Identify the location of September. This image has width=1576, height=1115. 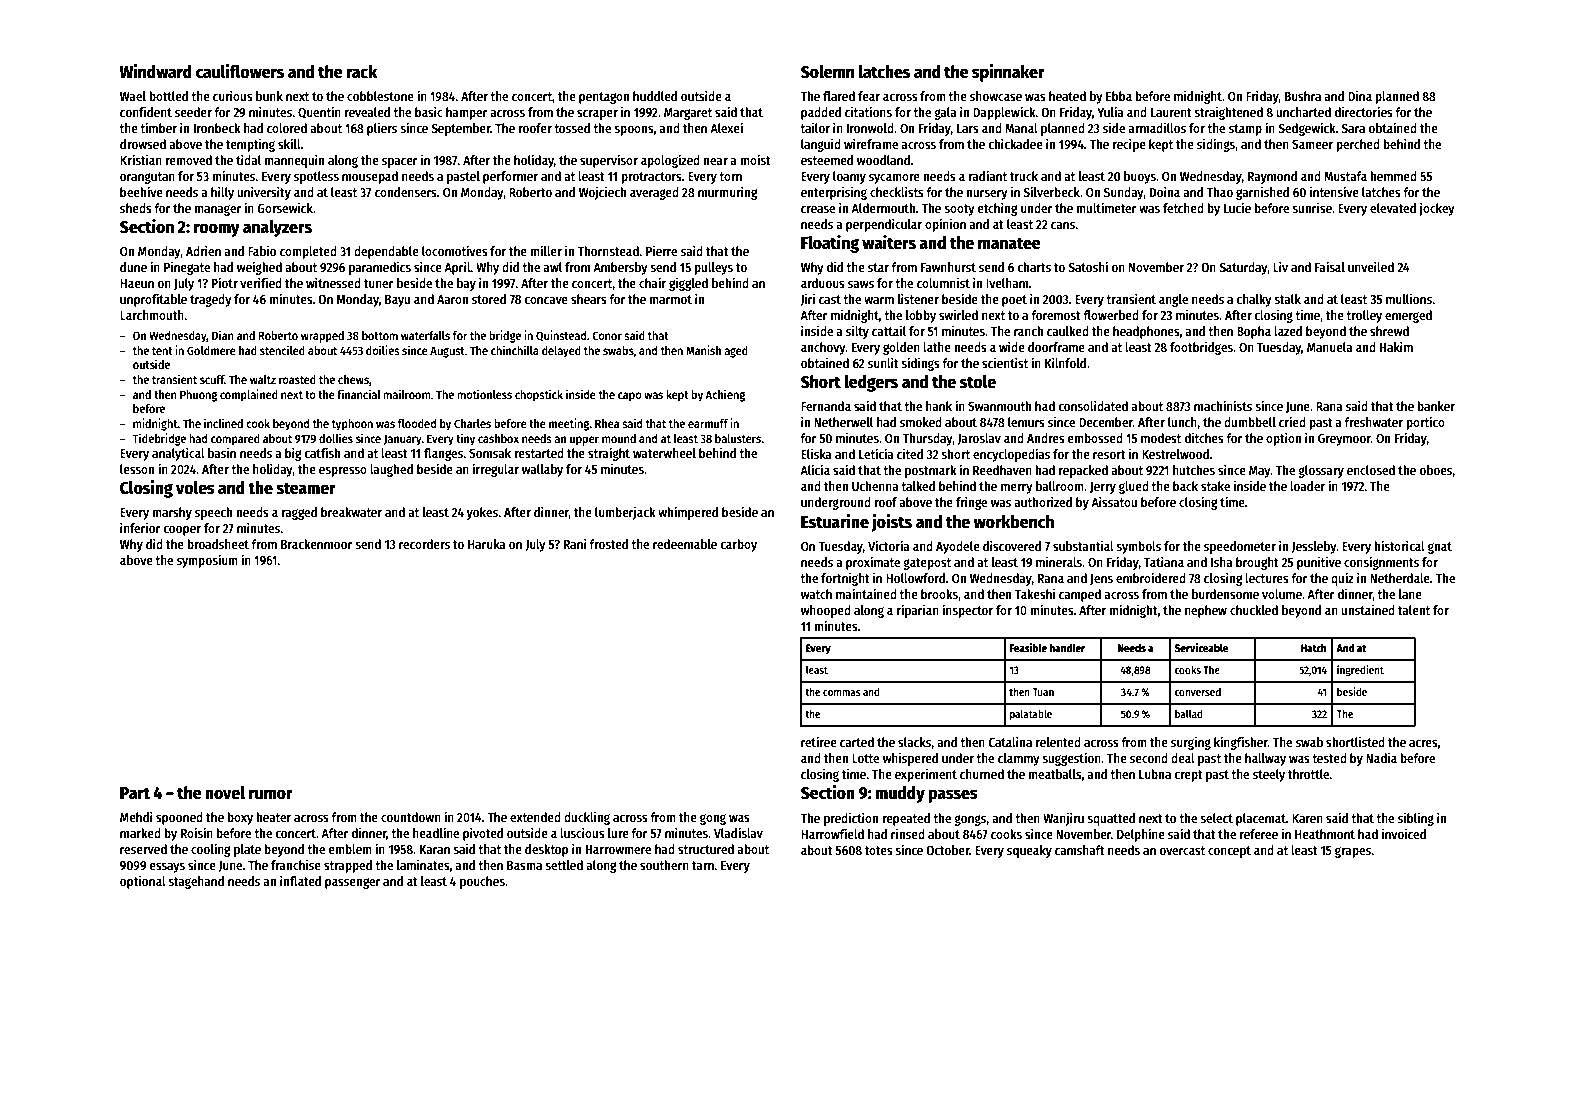
(461, 129).
